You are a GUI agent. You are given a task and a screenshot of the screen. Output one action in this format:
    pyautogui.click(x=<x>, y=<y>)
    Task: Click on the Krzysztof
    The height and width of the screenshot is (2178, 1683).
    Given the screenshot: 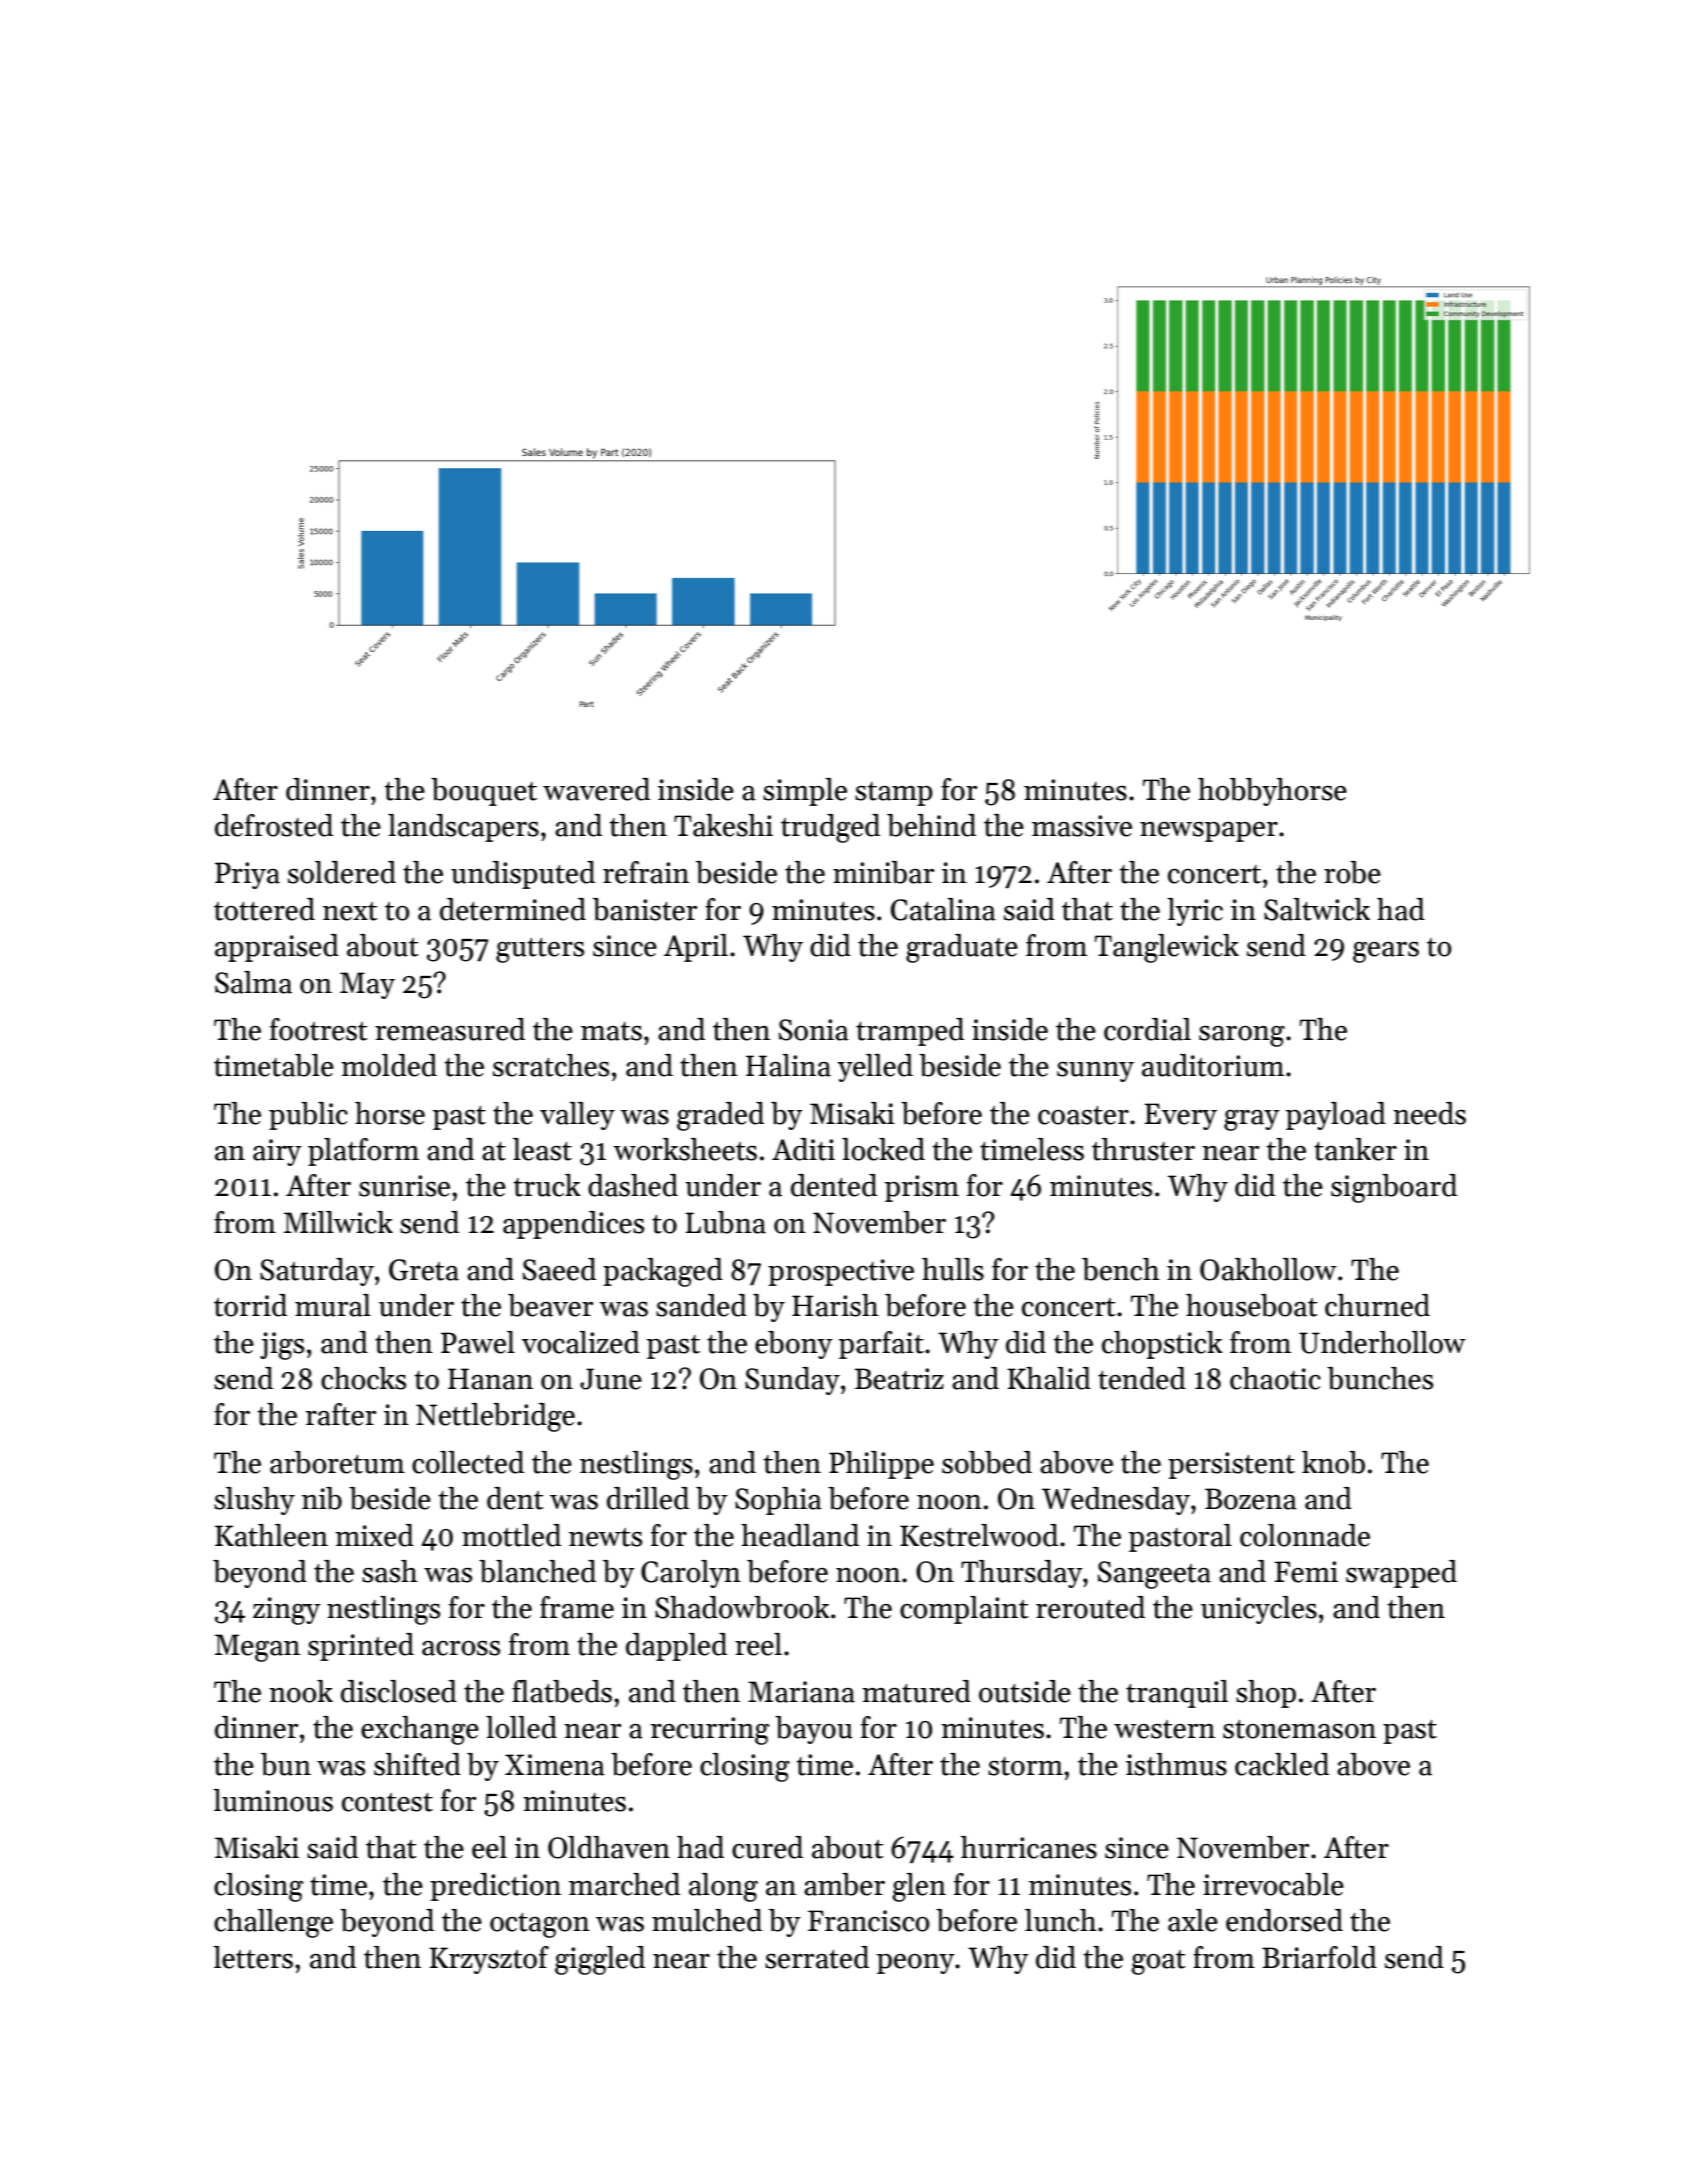 What is the action you would take?
    pyautogui.click(x=489, y=1960)
